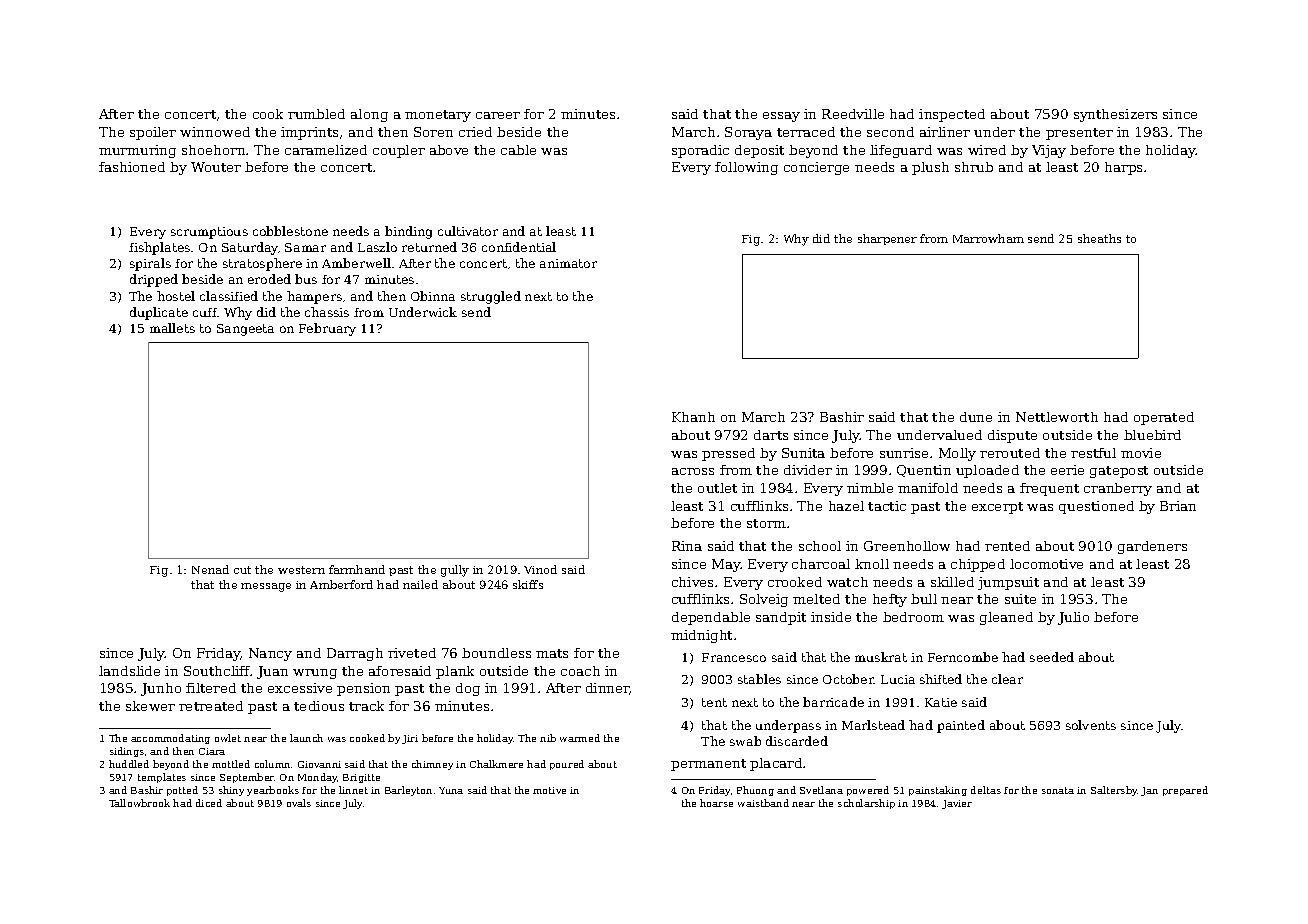  What do you see at coordinates (693, 417) in the page?
I see `Khanh` at bounding box center [693, 417].
